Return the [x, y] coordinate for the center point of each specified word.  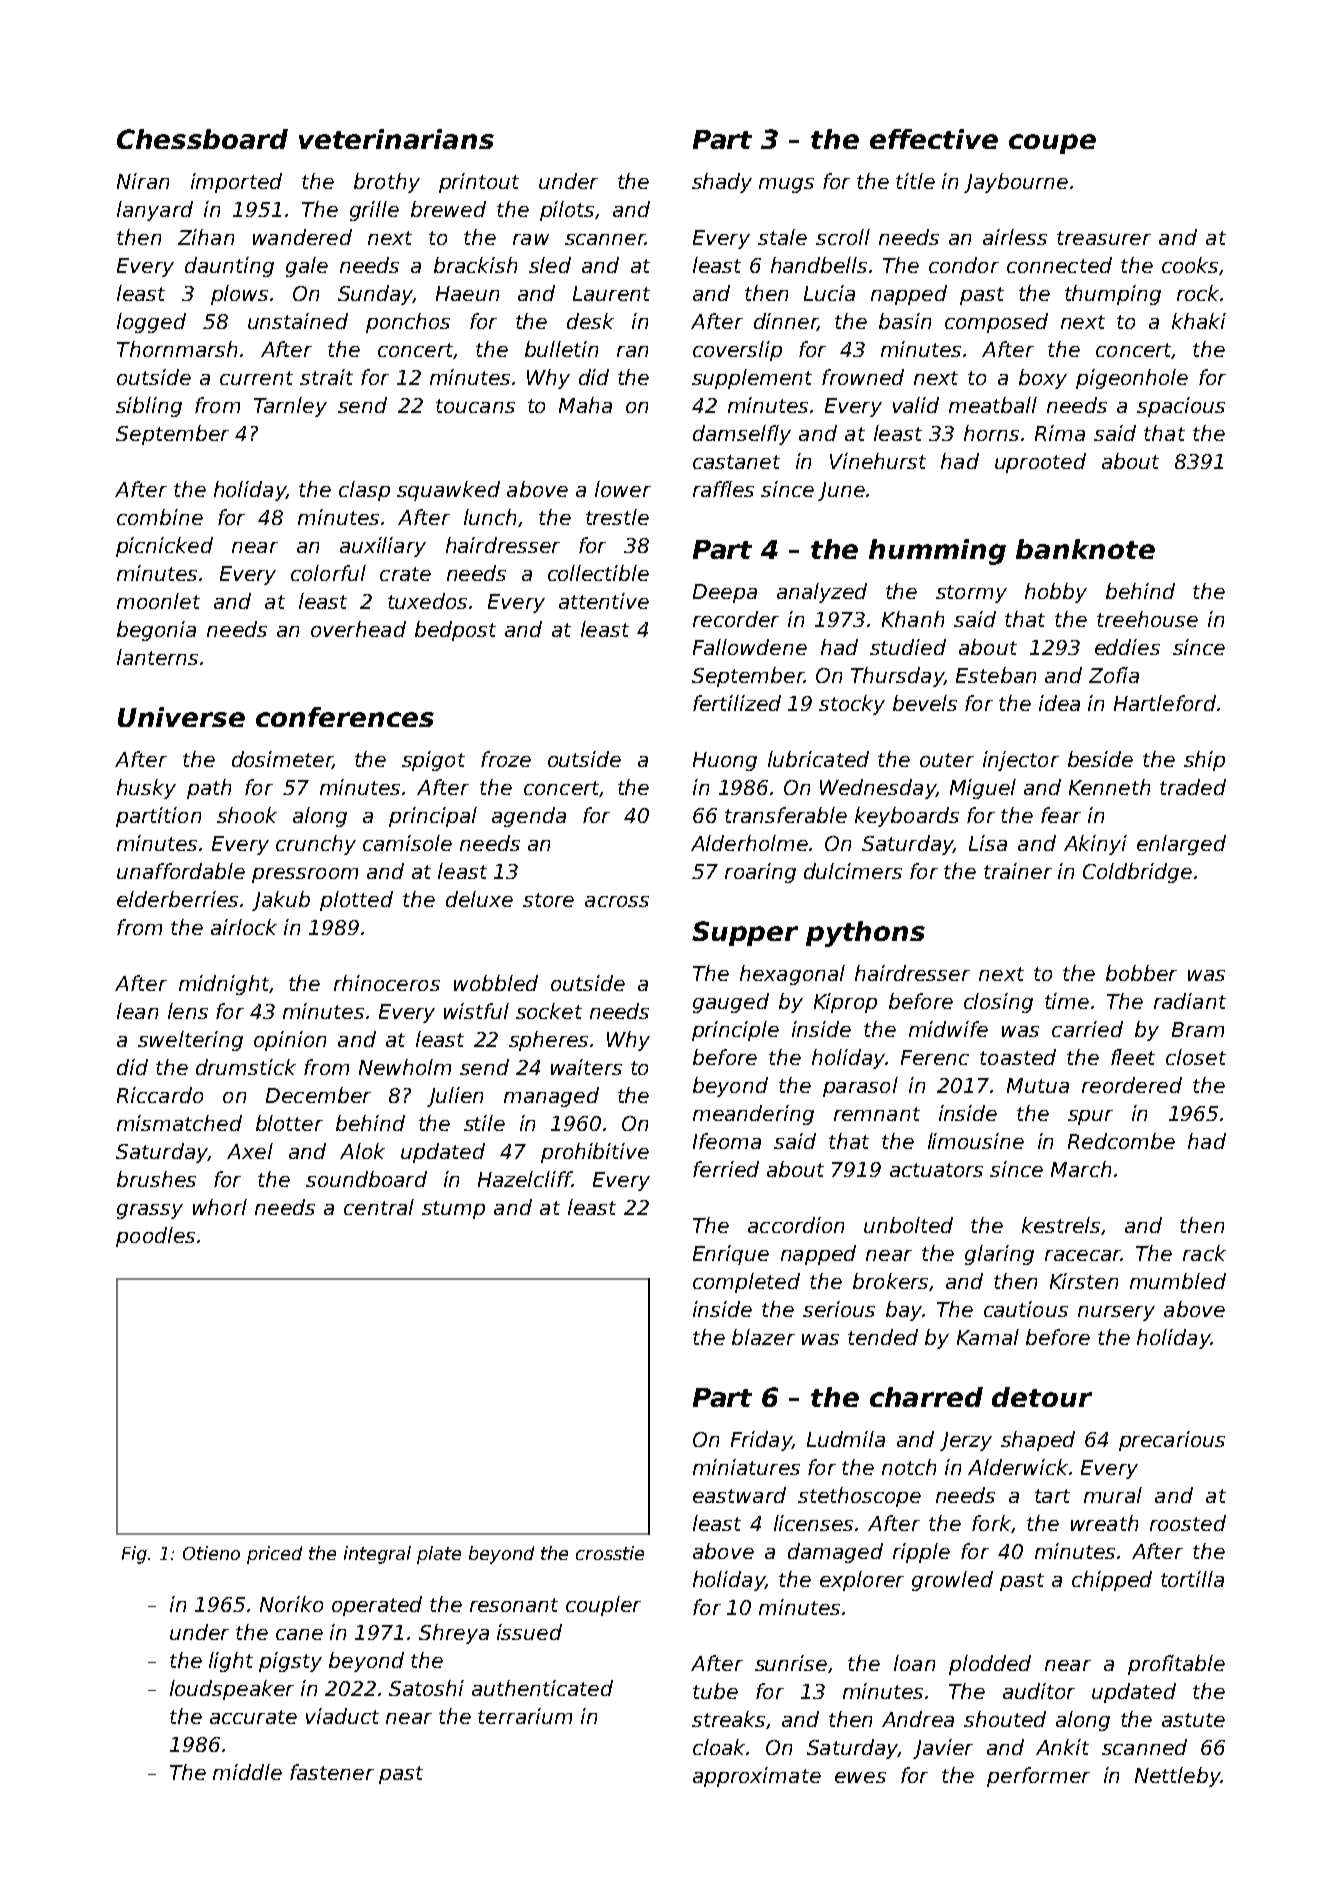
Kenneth [1109, 787]
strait [326, 377]
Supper [745, 933]
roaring [760, 873]
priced [274, 1555]
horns [991, 433]
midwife [948, 1029]
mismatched [179, 1123]
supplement [752, 379]
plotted [356, 901]
